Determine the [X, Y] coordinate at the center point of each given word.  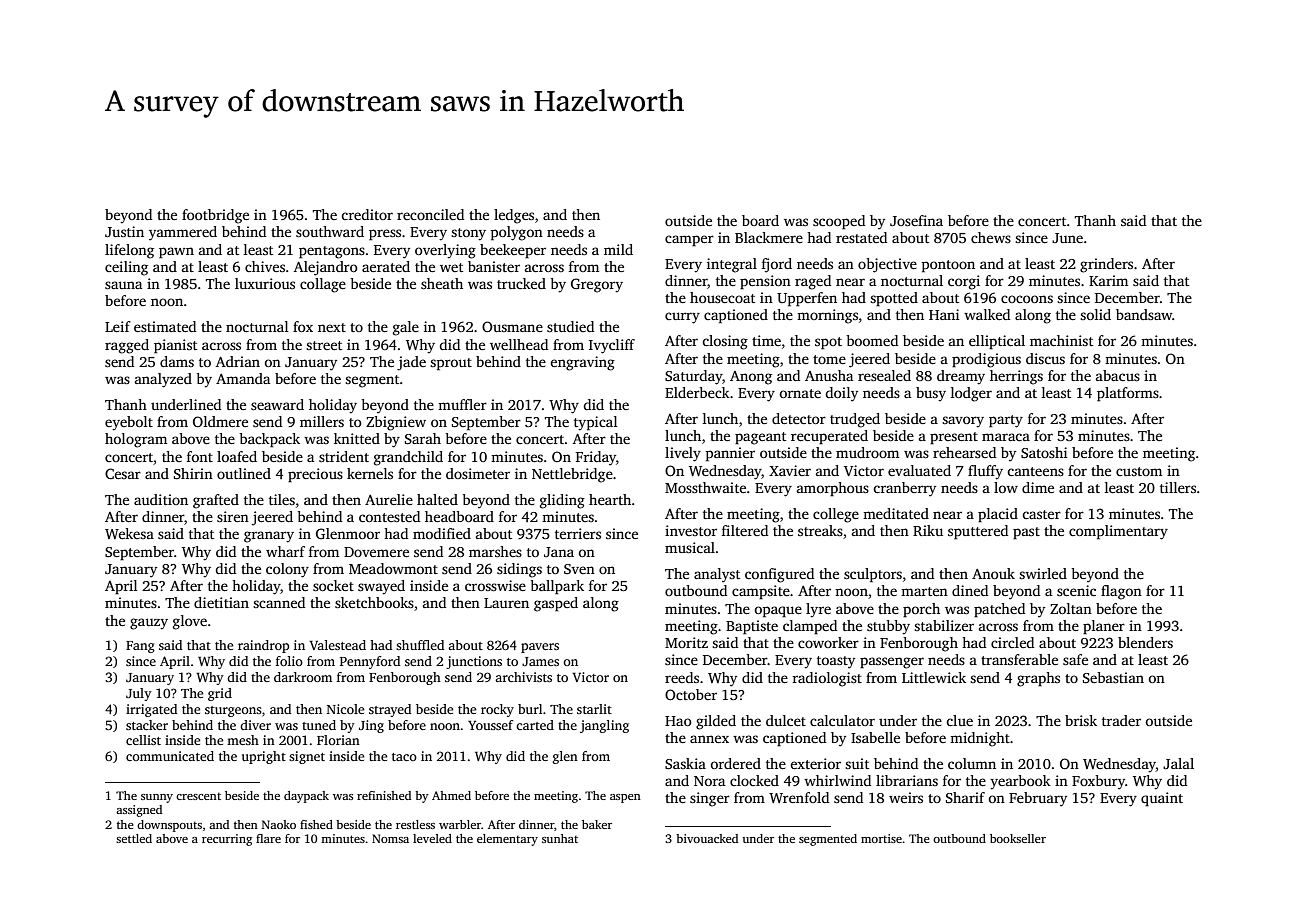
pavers [540, 648]
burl [530, 709]
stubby [888, 627]
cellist [143, 740]
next [332, 327]
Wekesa [129, 533]
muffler [462, 404]
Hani [944, 314]
